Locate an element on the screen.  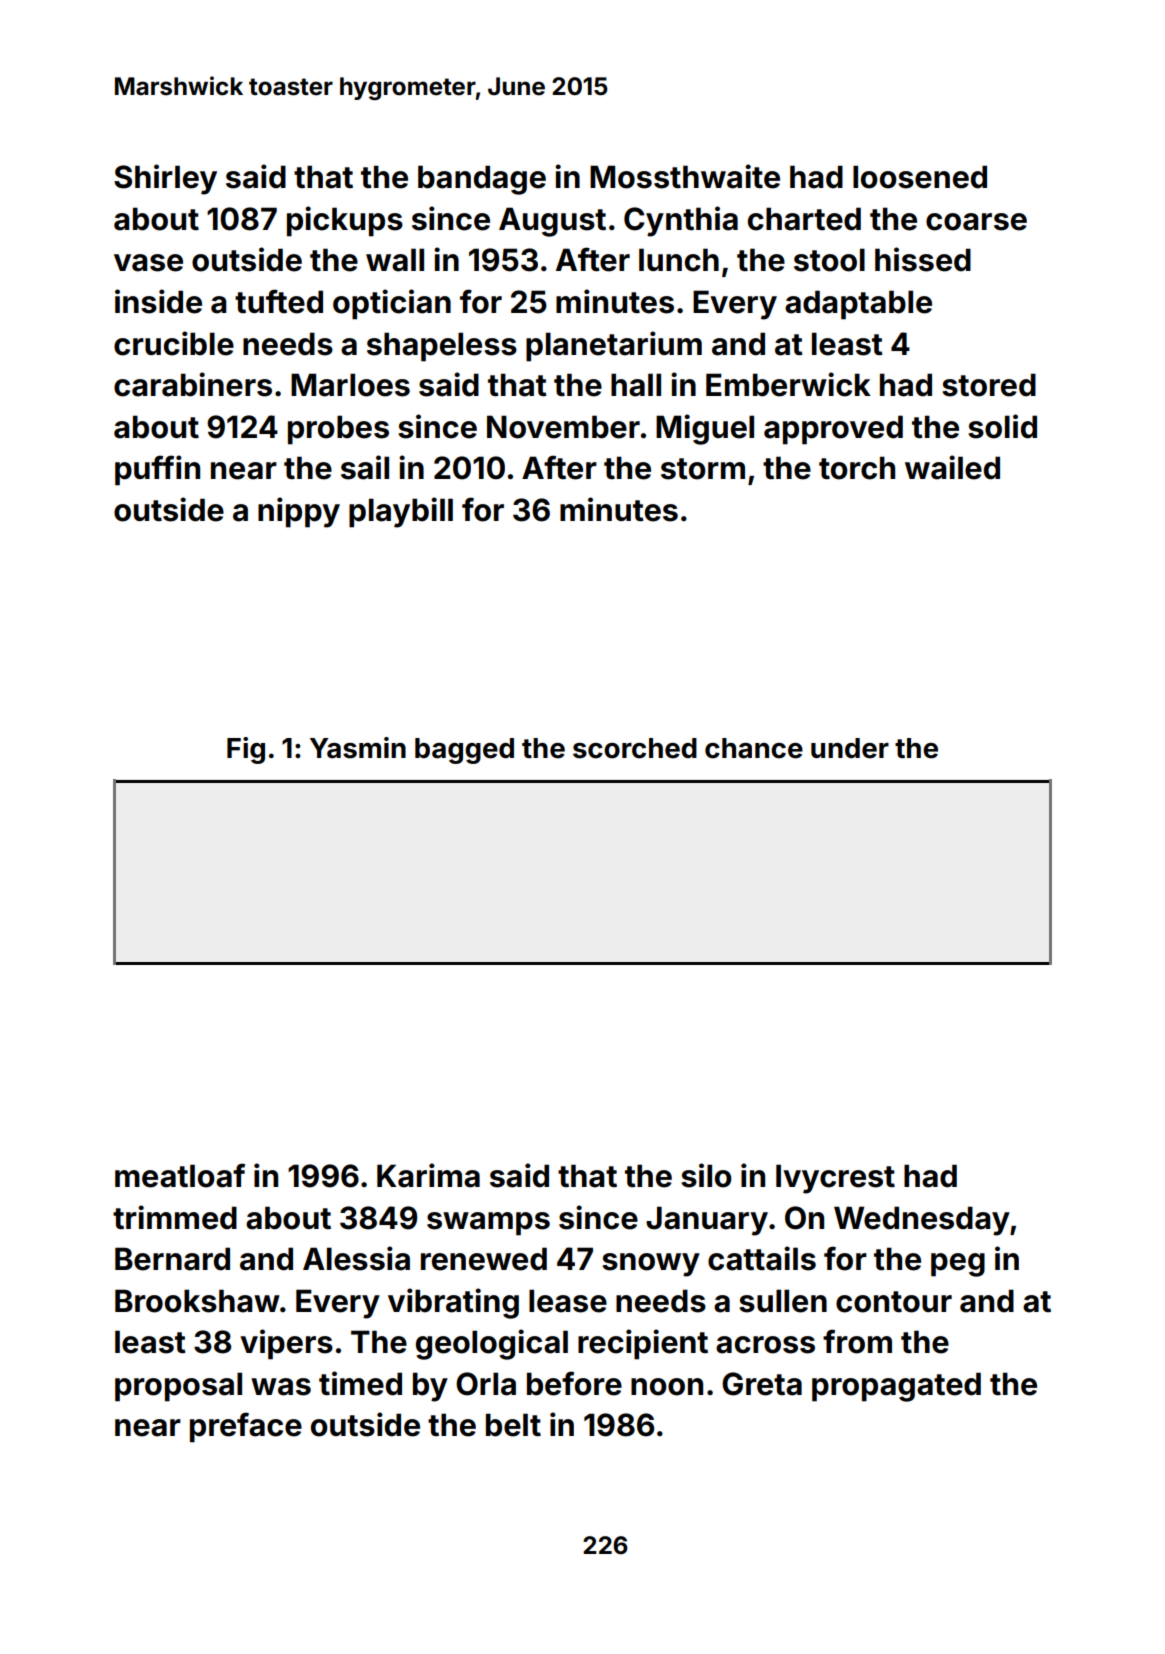
loosened is located at coordinates (920, 177).
